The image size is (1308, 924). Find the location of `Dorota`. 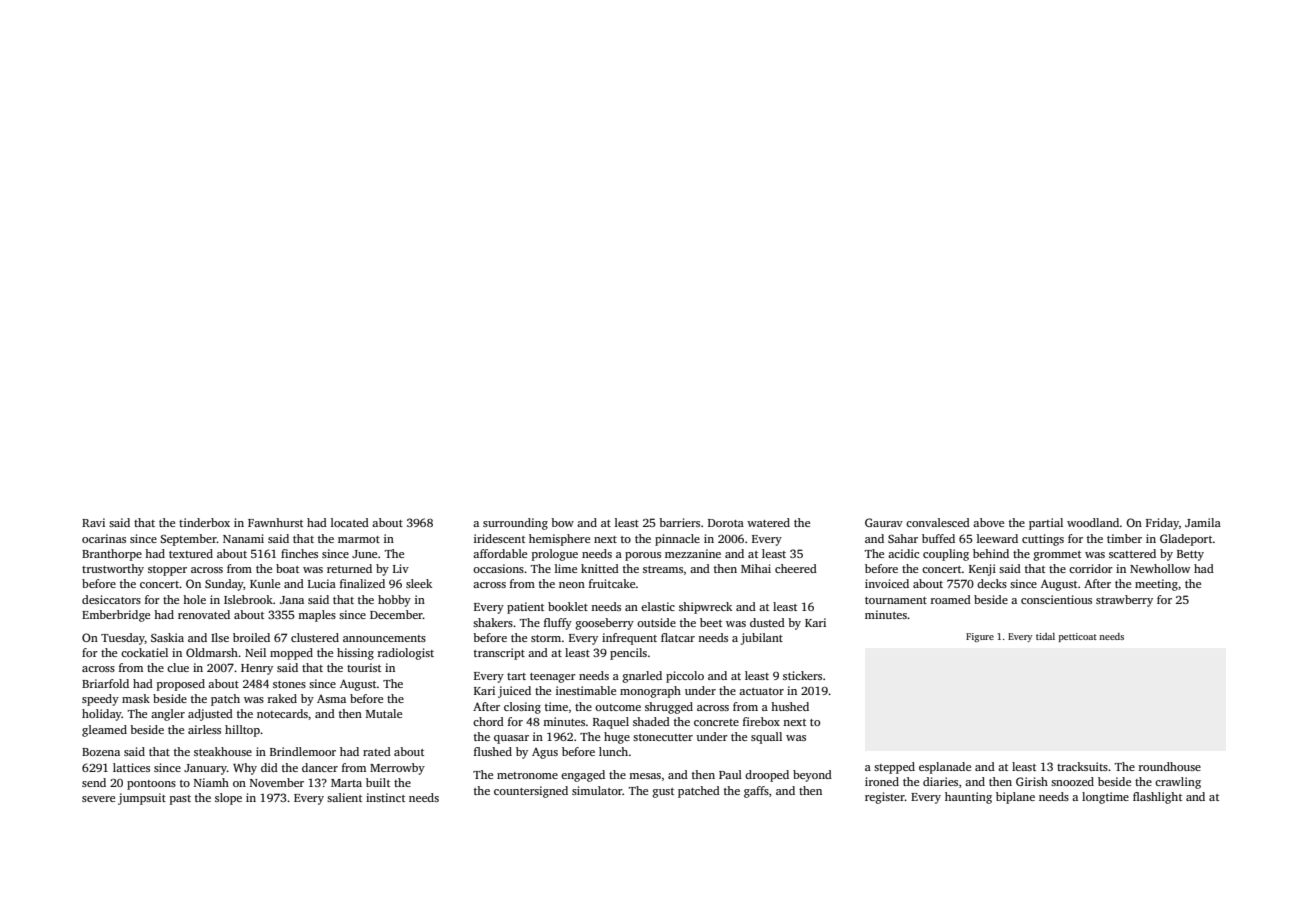

Dorota is located at coordinates (726, 523).
